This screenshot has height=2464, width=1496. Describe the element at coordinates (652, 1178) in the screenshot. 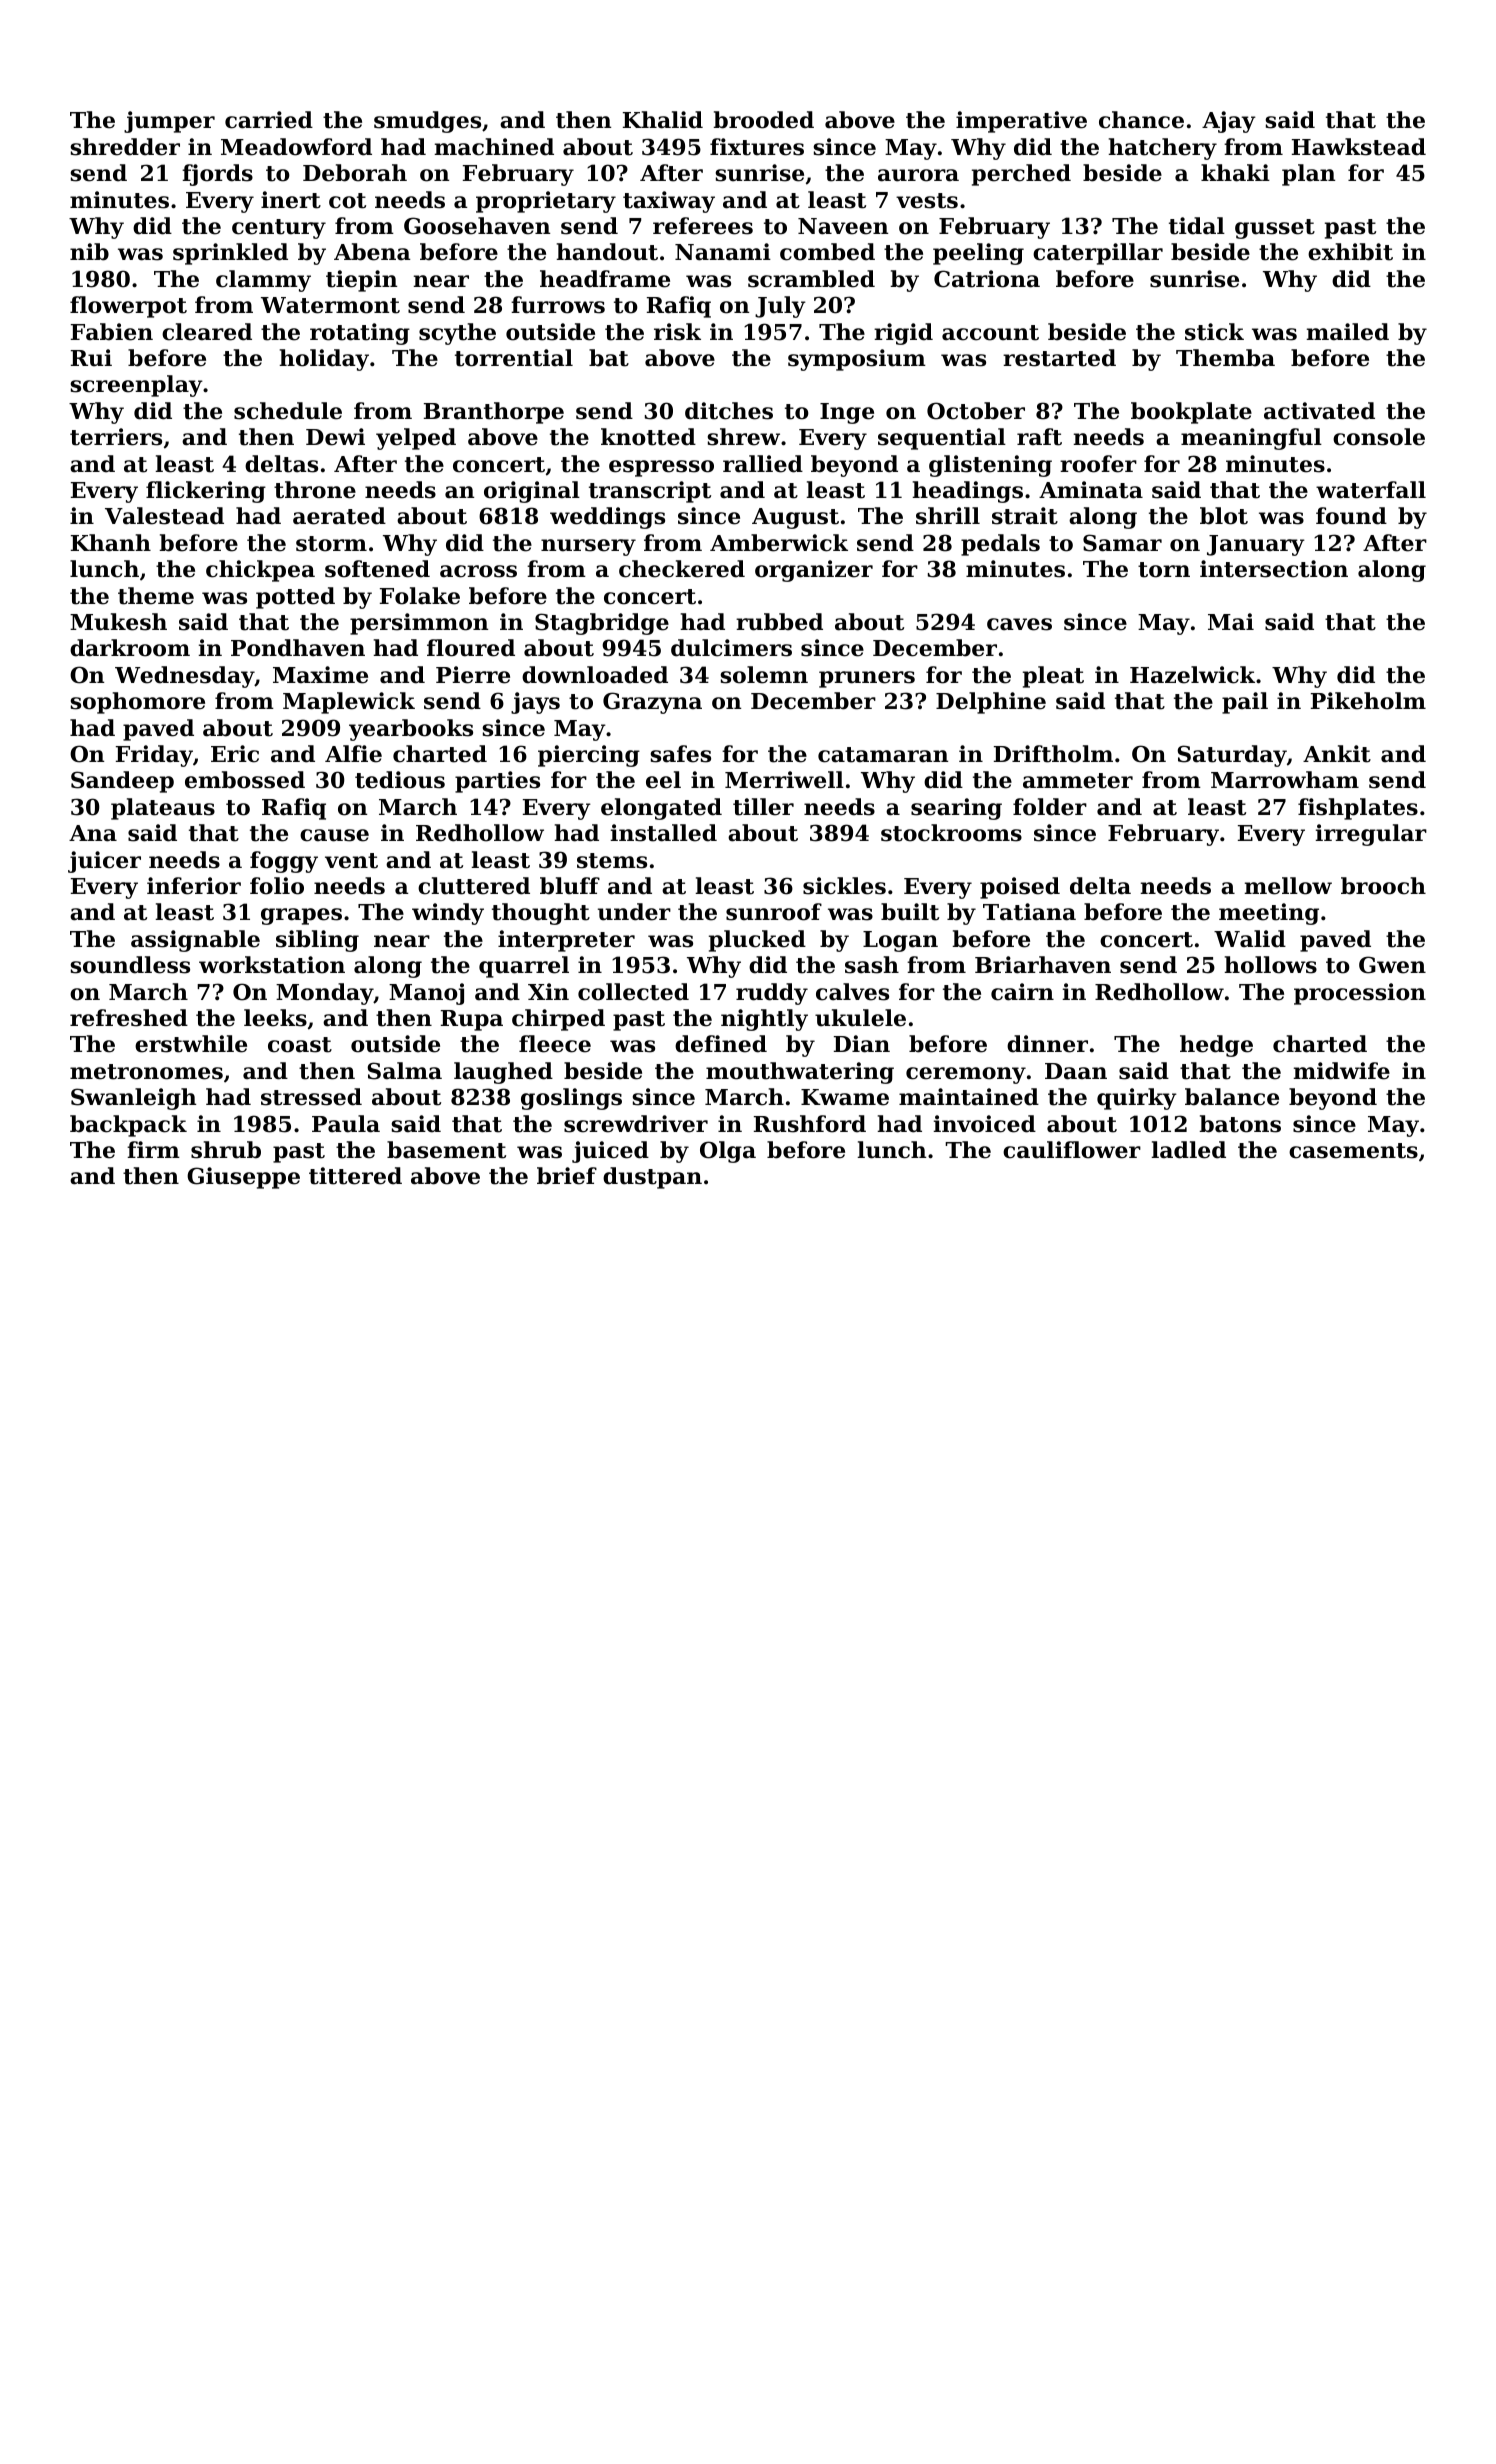

I see `dustpan` at that location.
